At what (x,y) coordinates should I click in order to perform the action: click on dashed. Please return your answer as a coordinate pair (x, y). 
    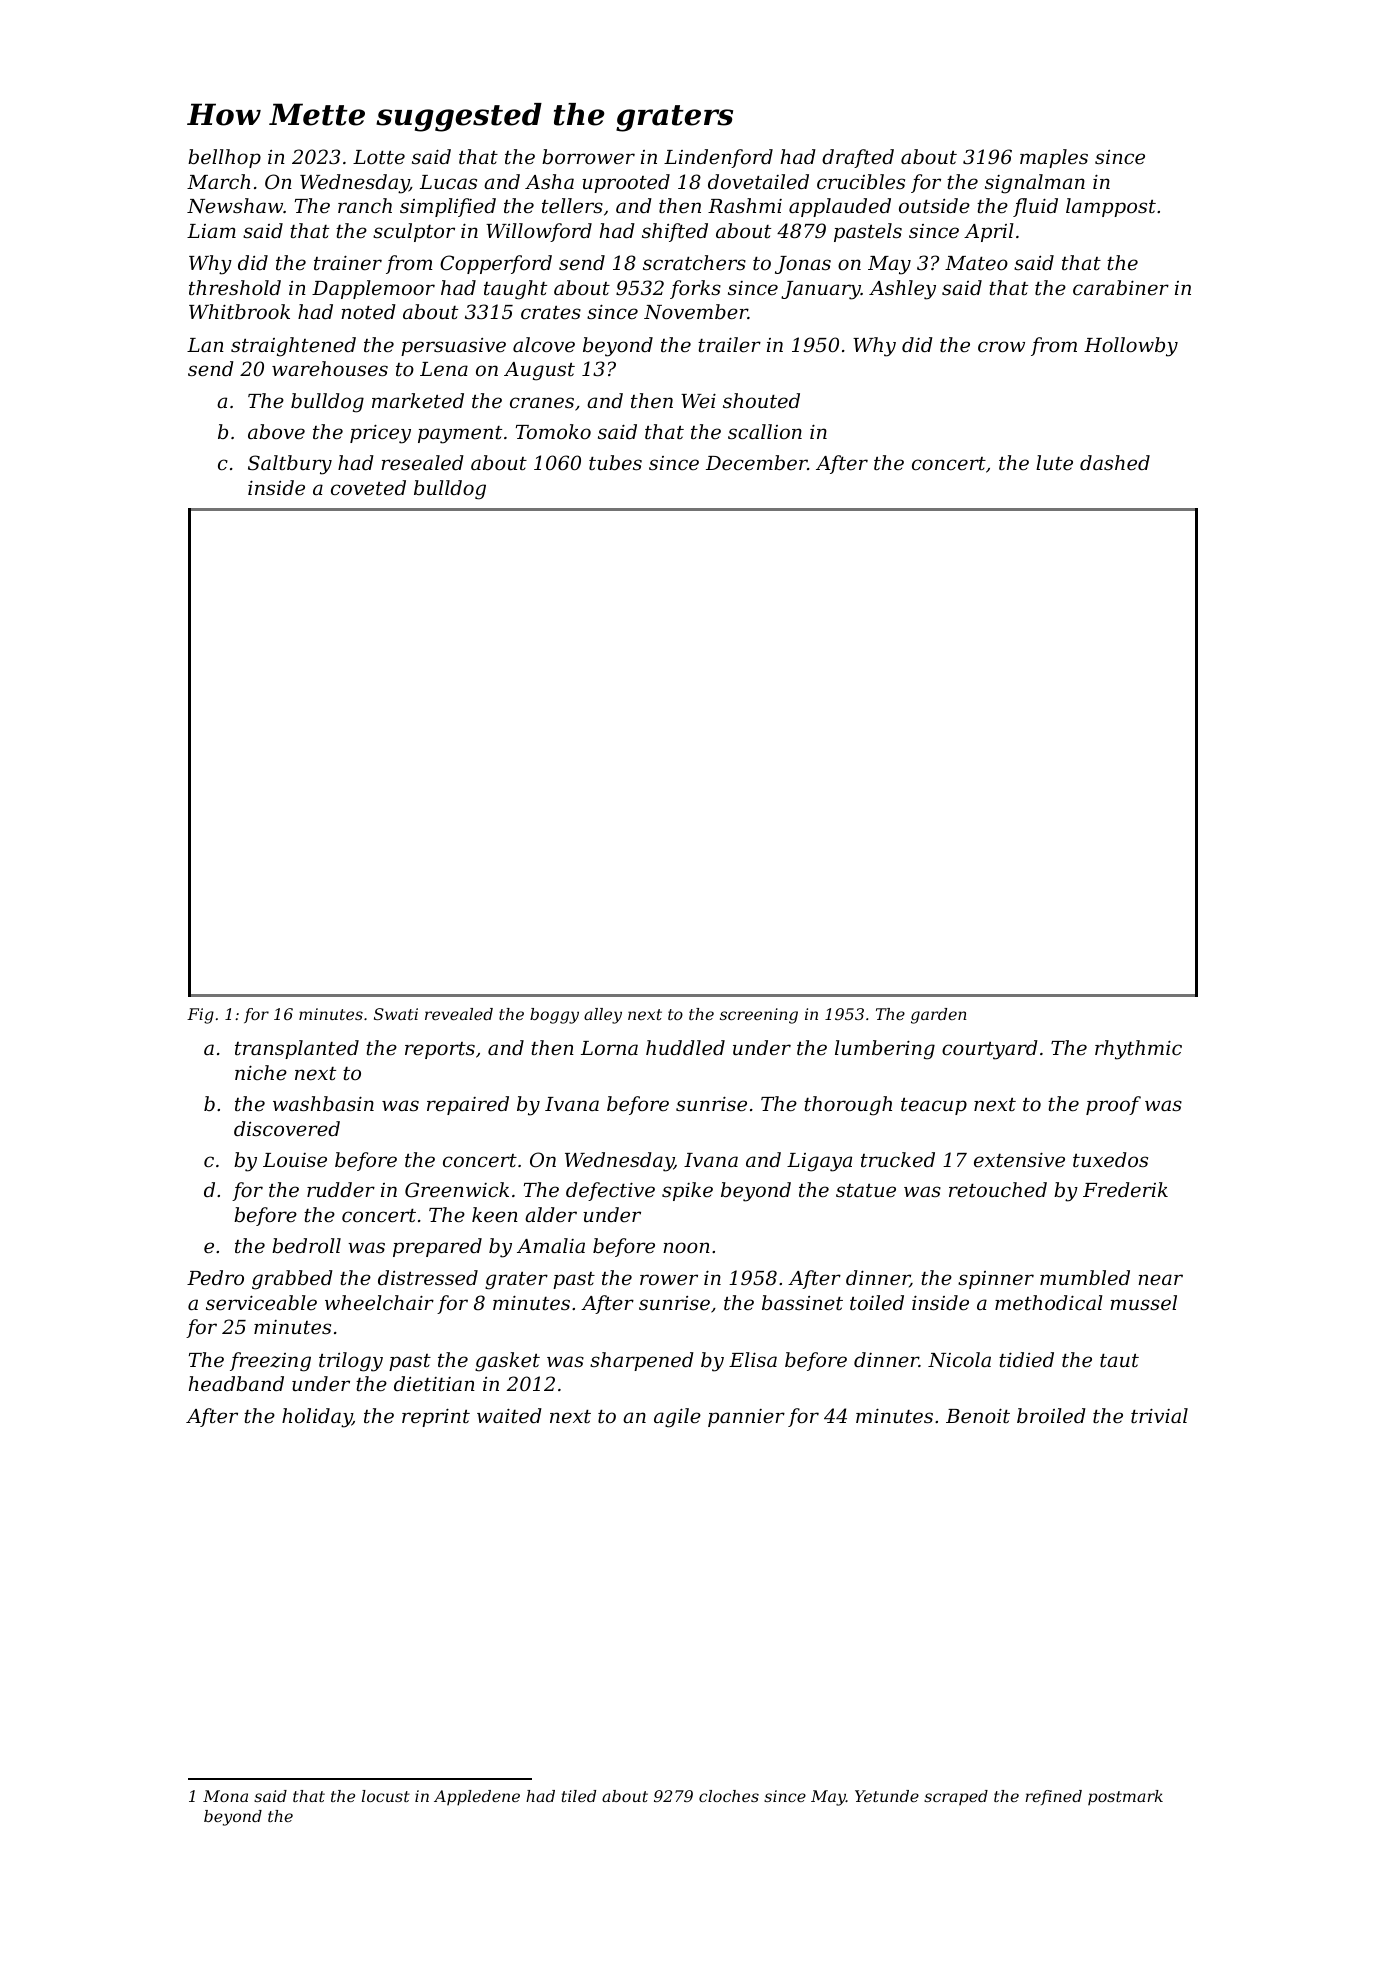
    Looking at the image, I should click on (1115, 462).
